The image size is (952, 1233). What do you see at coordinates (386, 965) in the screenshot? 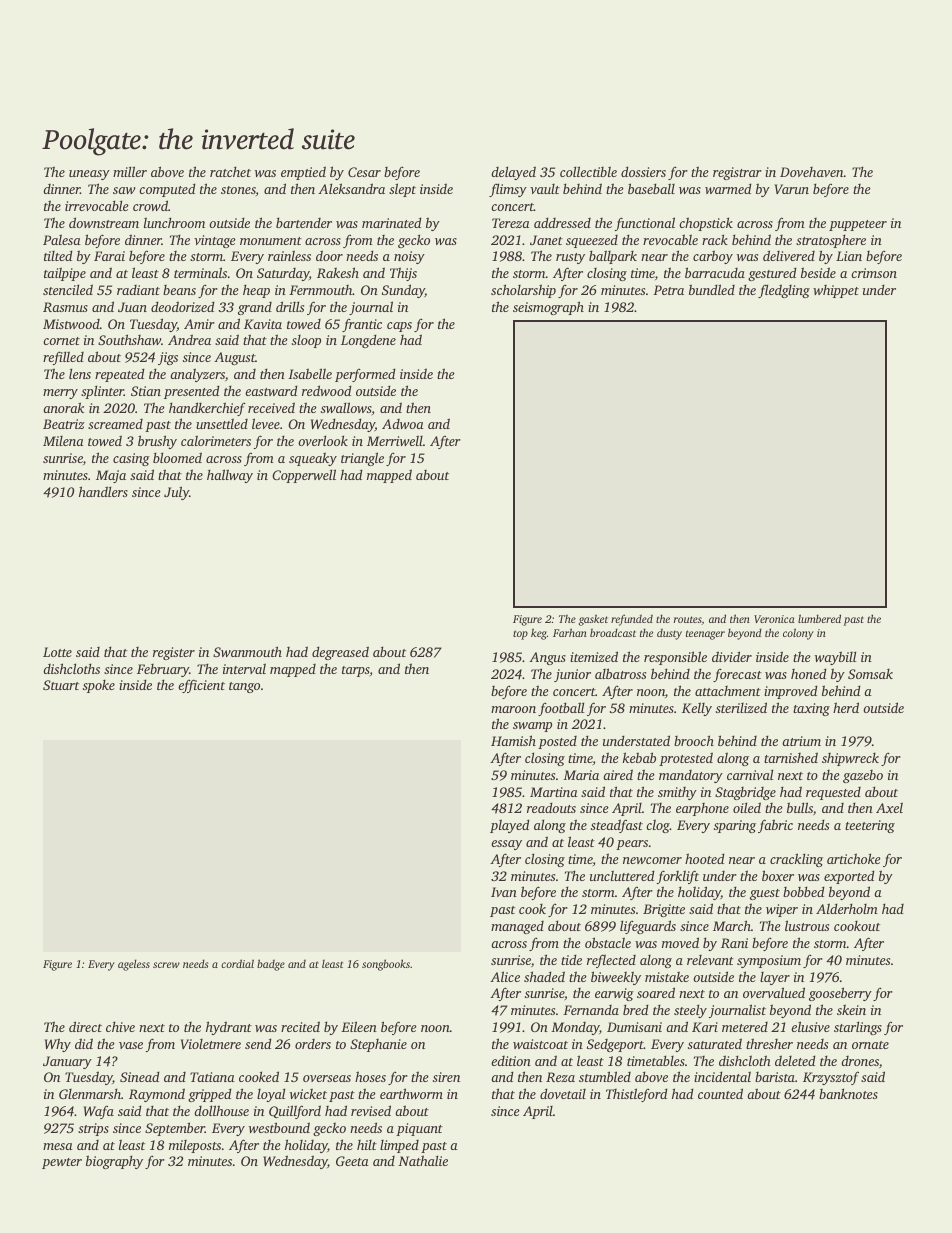
I see `songbooks` at bounding box center [386, 965].
